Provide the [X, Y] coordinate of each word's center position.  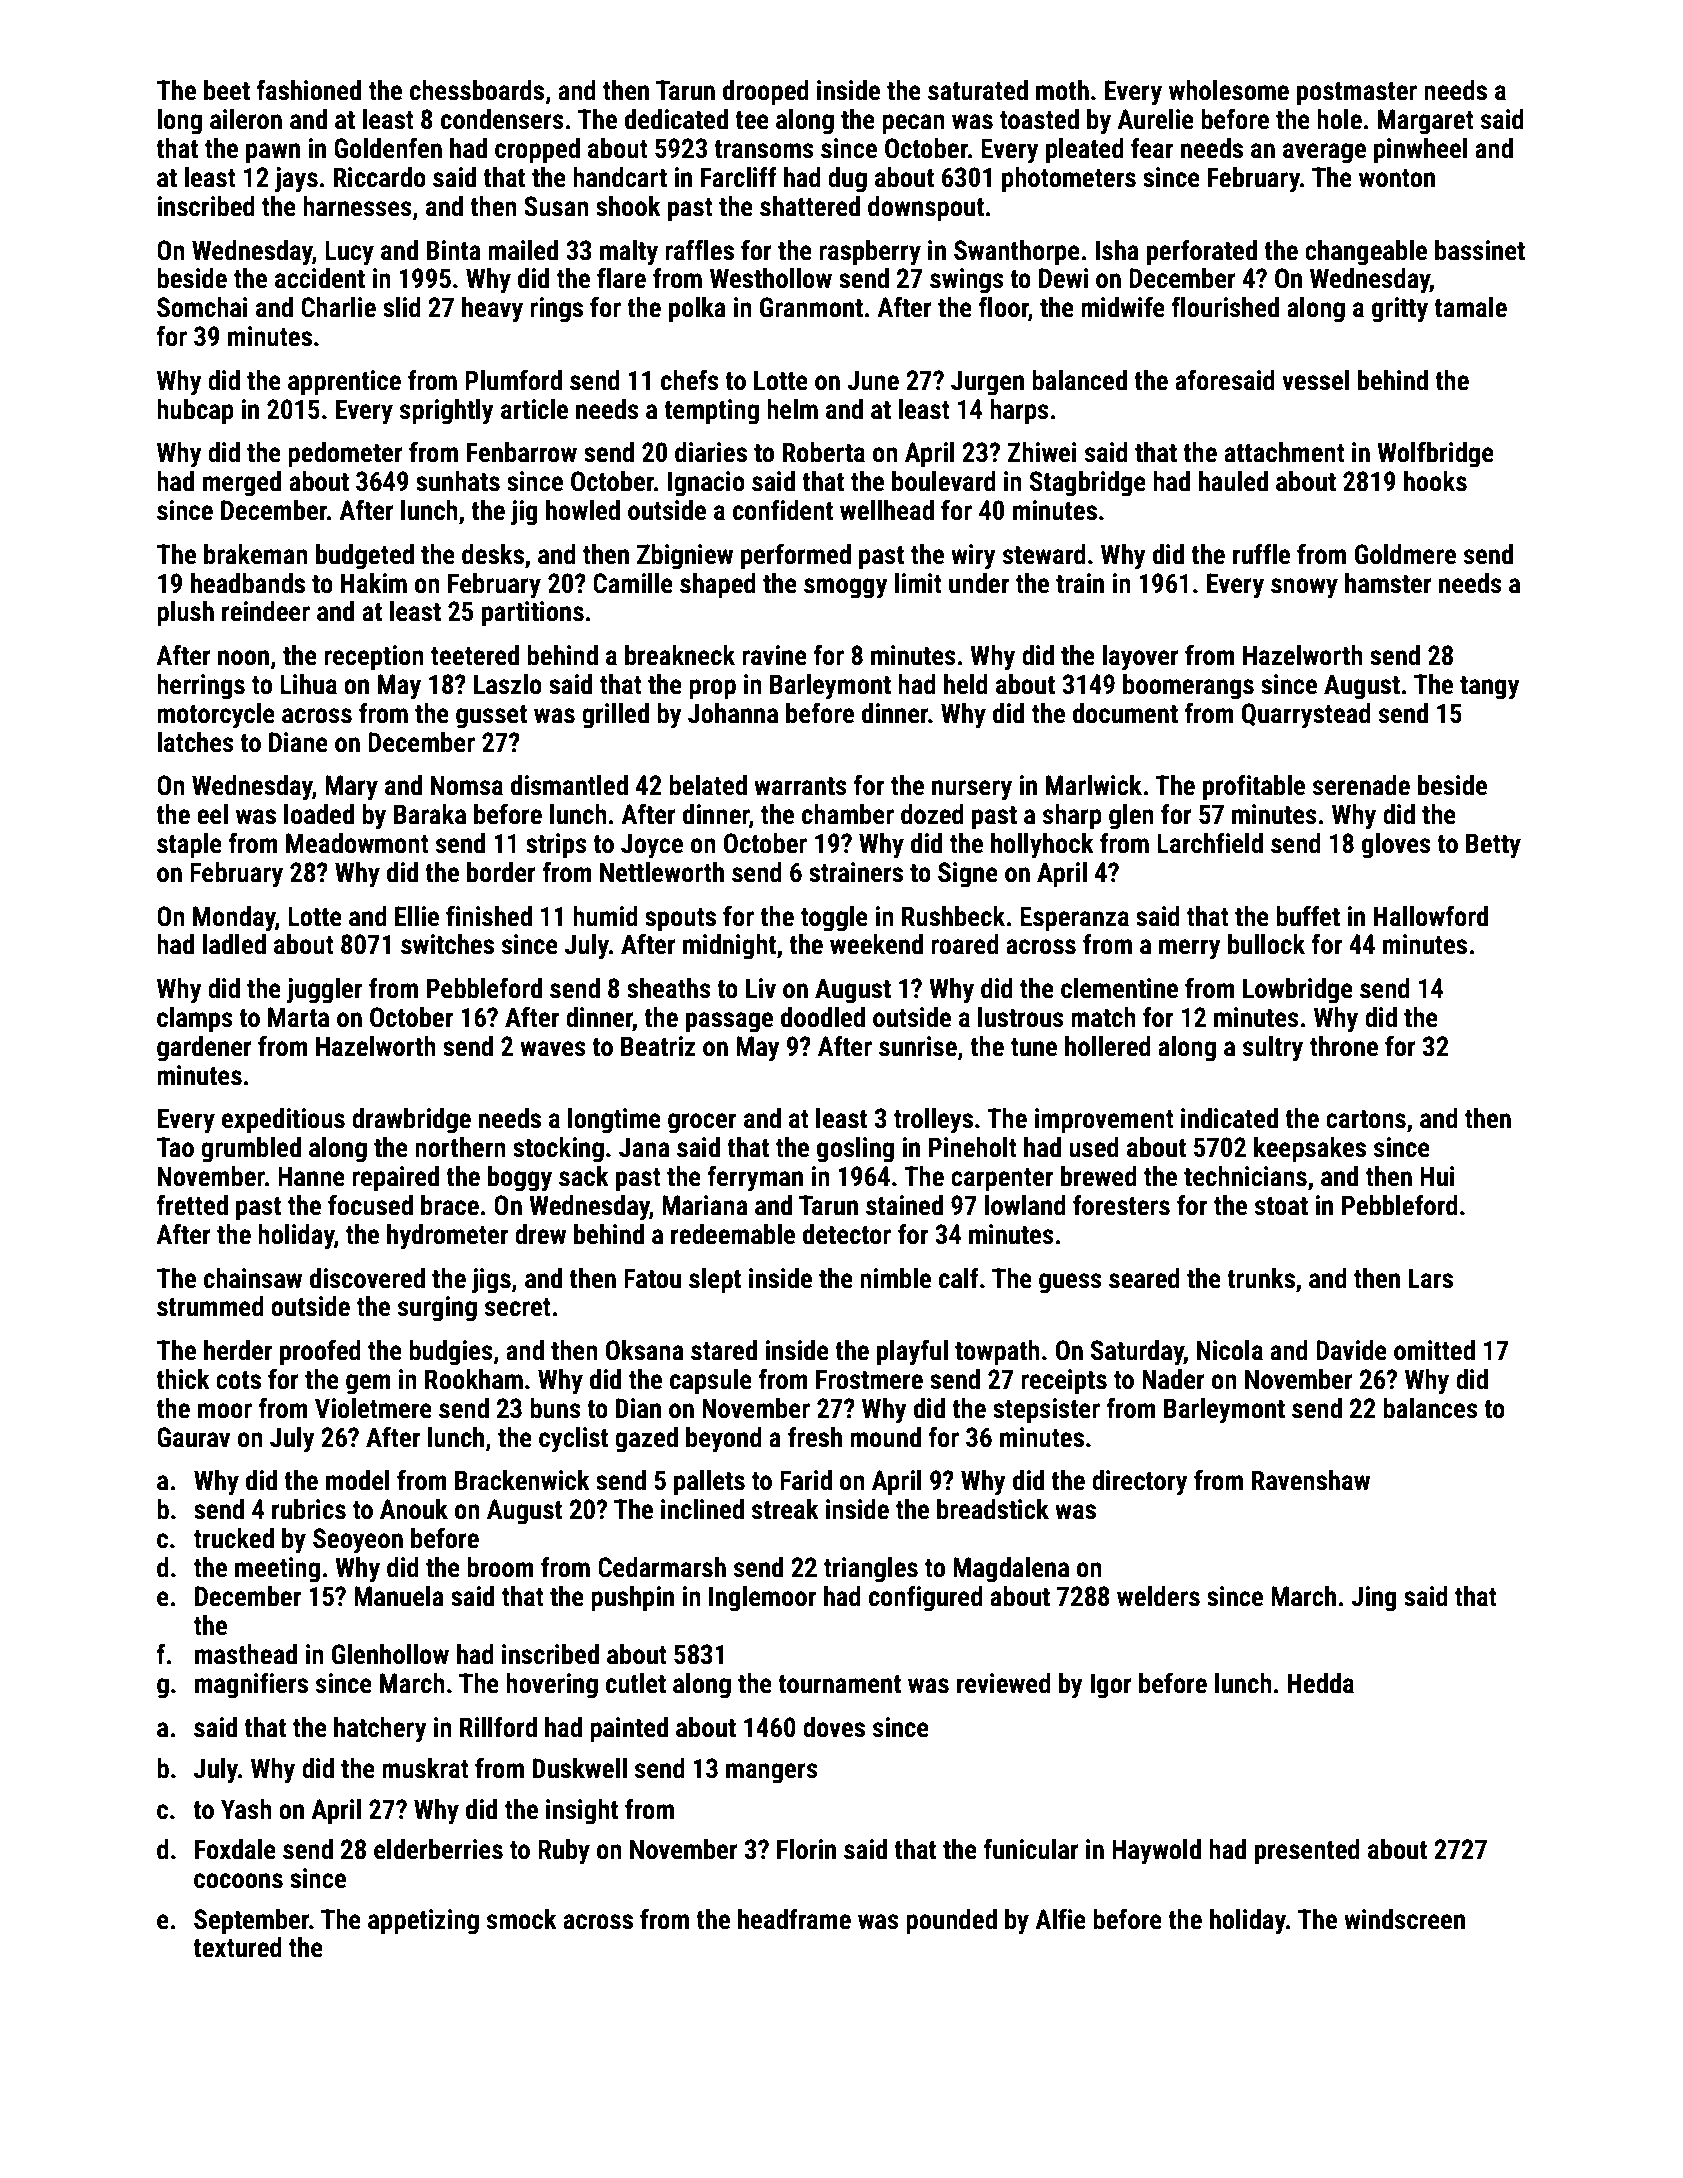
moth [1062, 90]
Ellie [417, 916]
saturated [978, 90]
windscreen [1404, 1919]
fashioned [308, 90]
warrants [800, 786]
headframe [794, 1919]
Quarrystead [1306, 716]
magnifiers [251, 1685]
